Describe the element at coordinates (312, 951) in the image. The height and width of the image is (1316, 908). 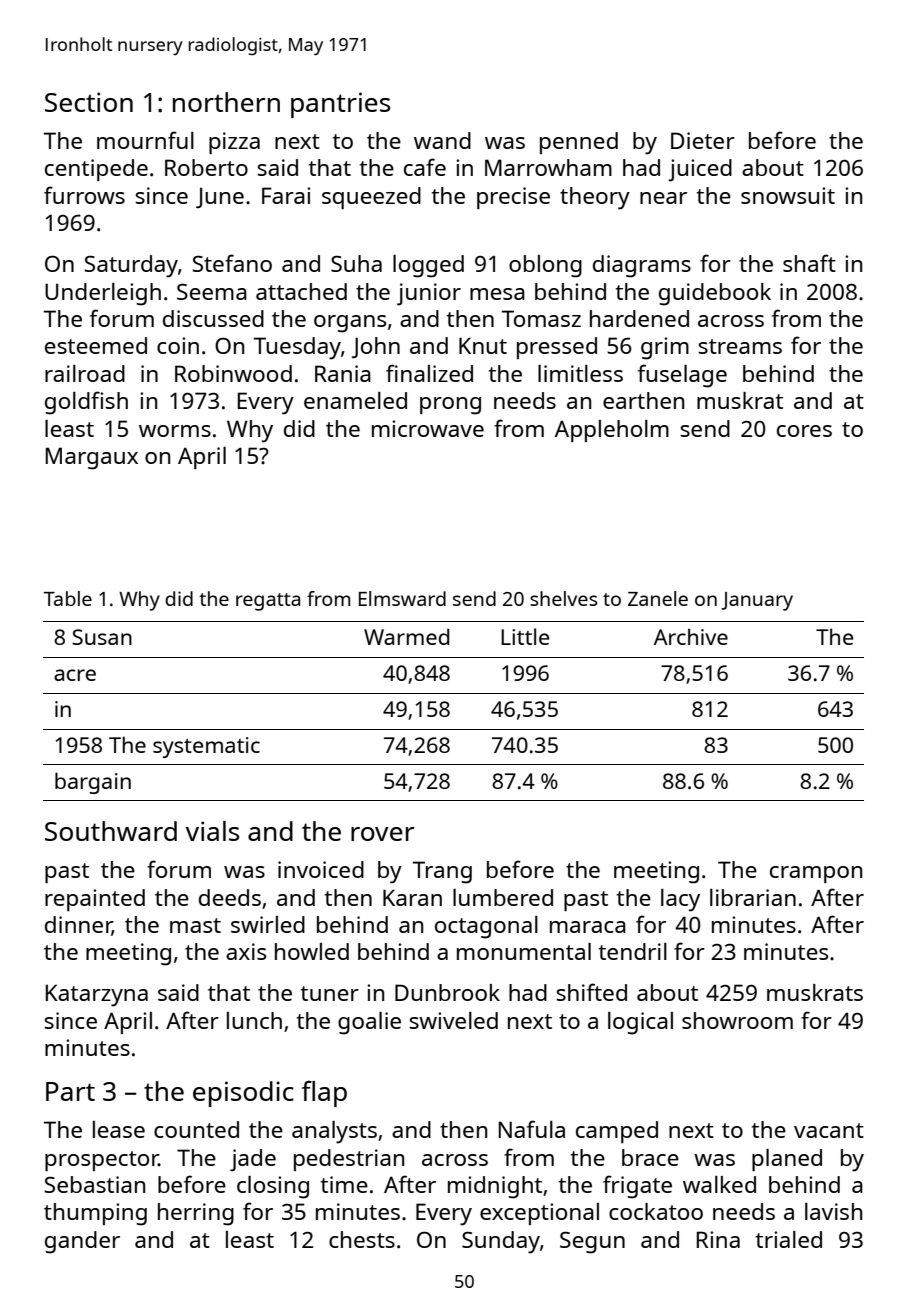
I see `howled` at that location.
